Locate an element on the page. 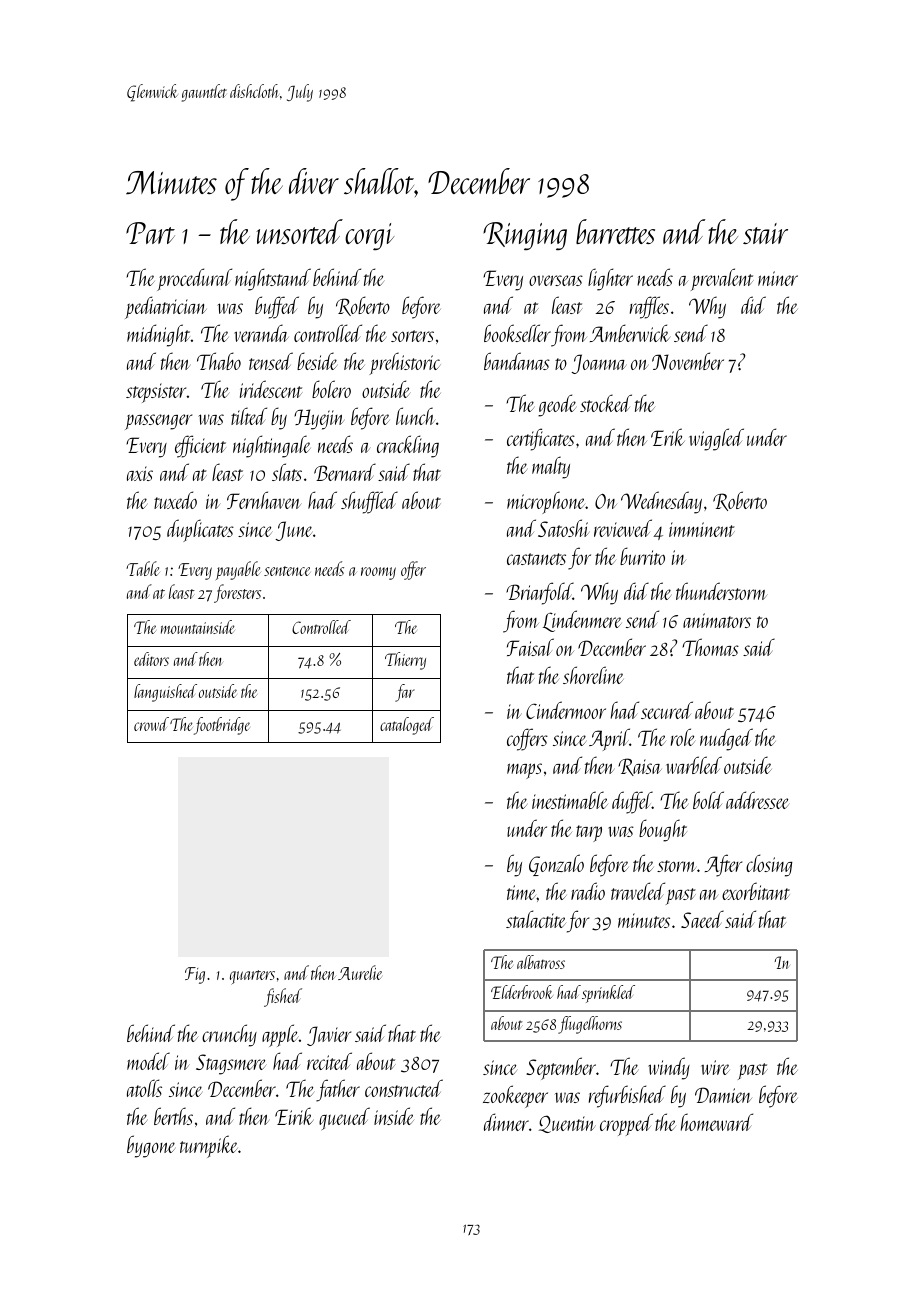 The width and height of the image is (924, 1311). castanets is located at coordinates (536, 559).
